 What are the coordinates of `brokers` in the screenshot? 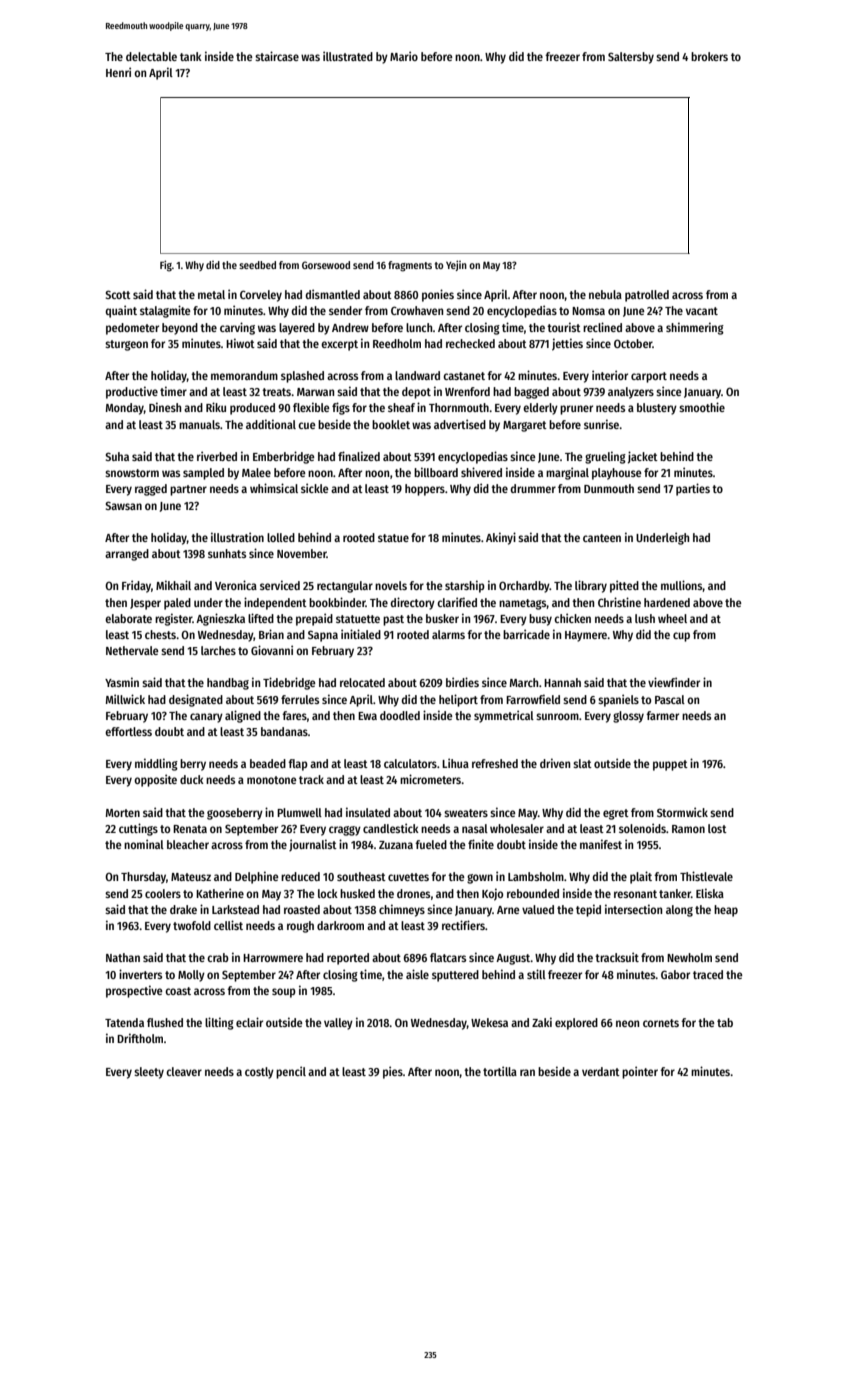 It's located at (709, 56).
